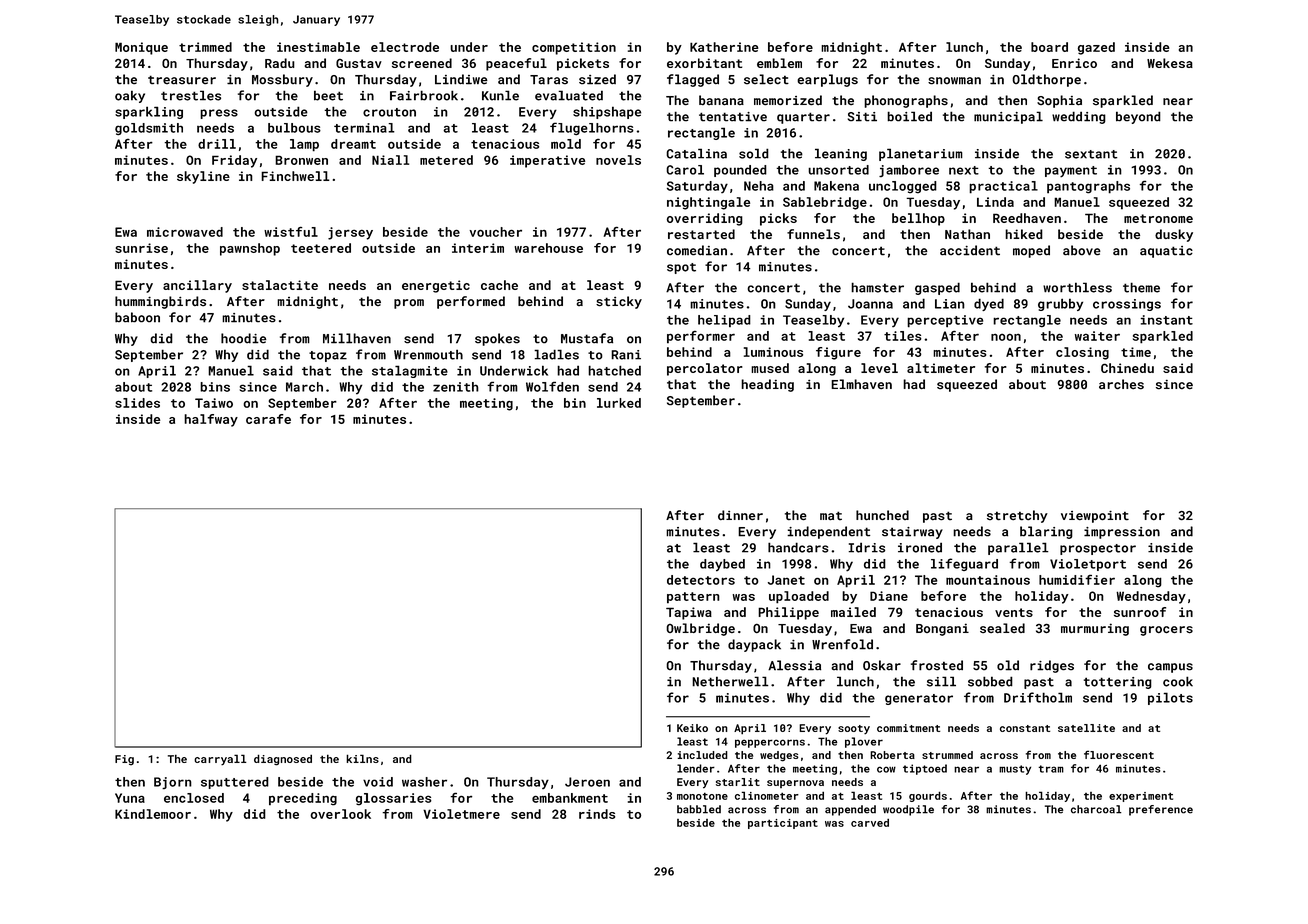 This screenshot has width=1308, height=924. I want to click on metronome, so click(1158, 218).
